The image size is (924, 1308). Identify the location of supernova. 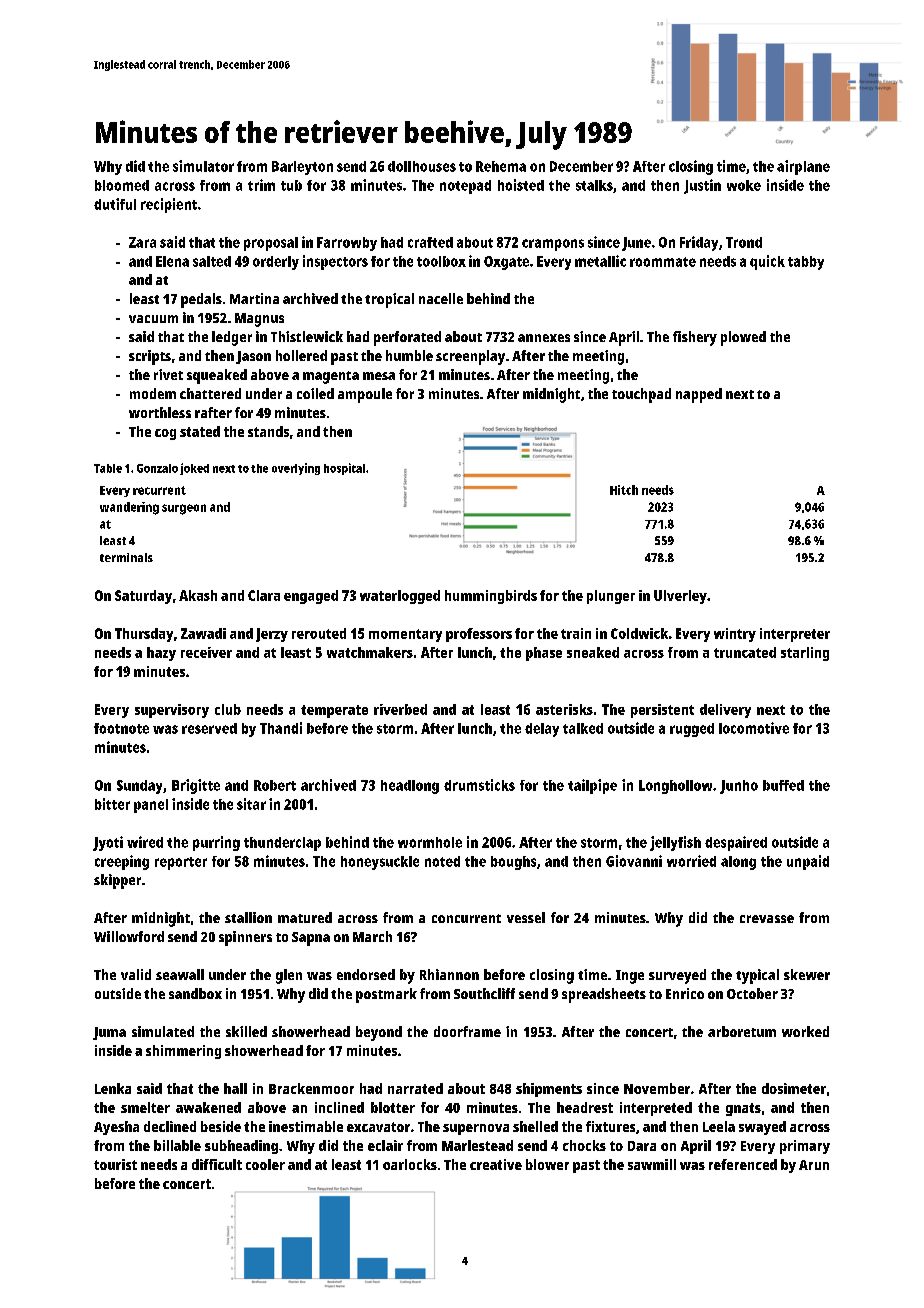
(476, 1129).
